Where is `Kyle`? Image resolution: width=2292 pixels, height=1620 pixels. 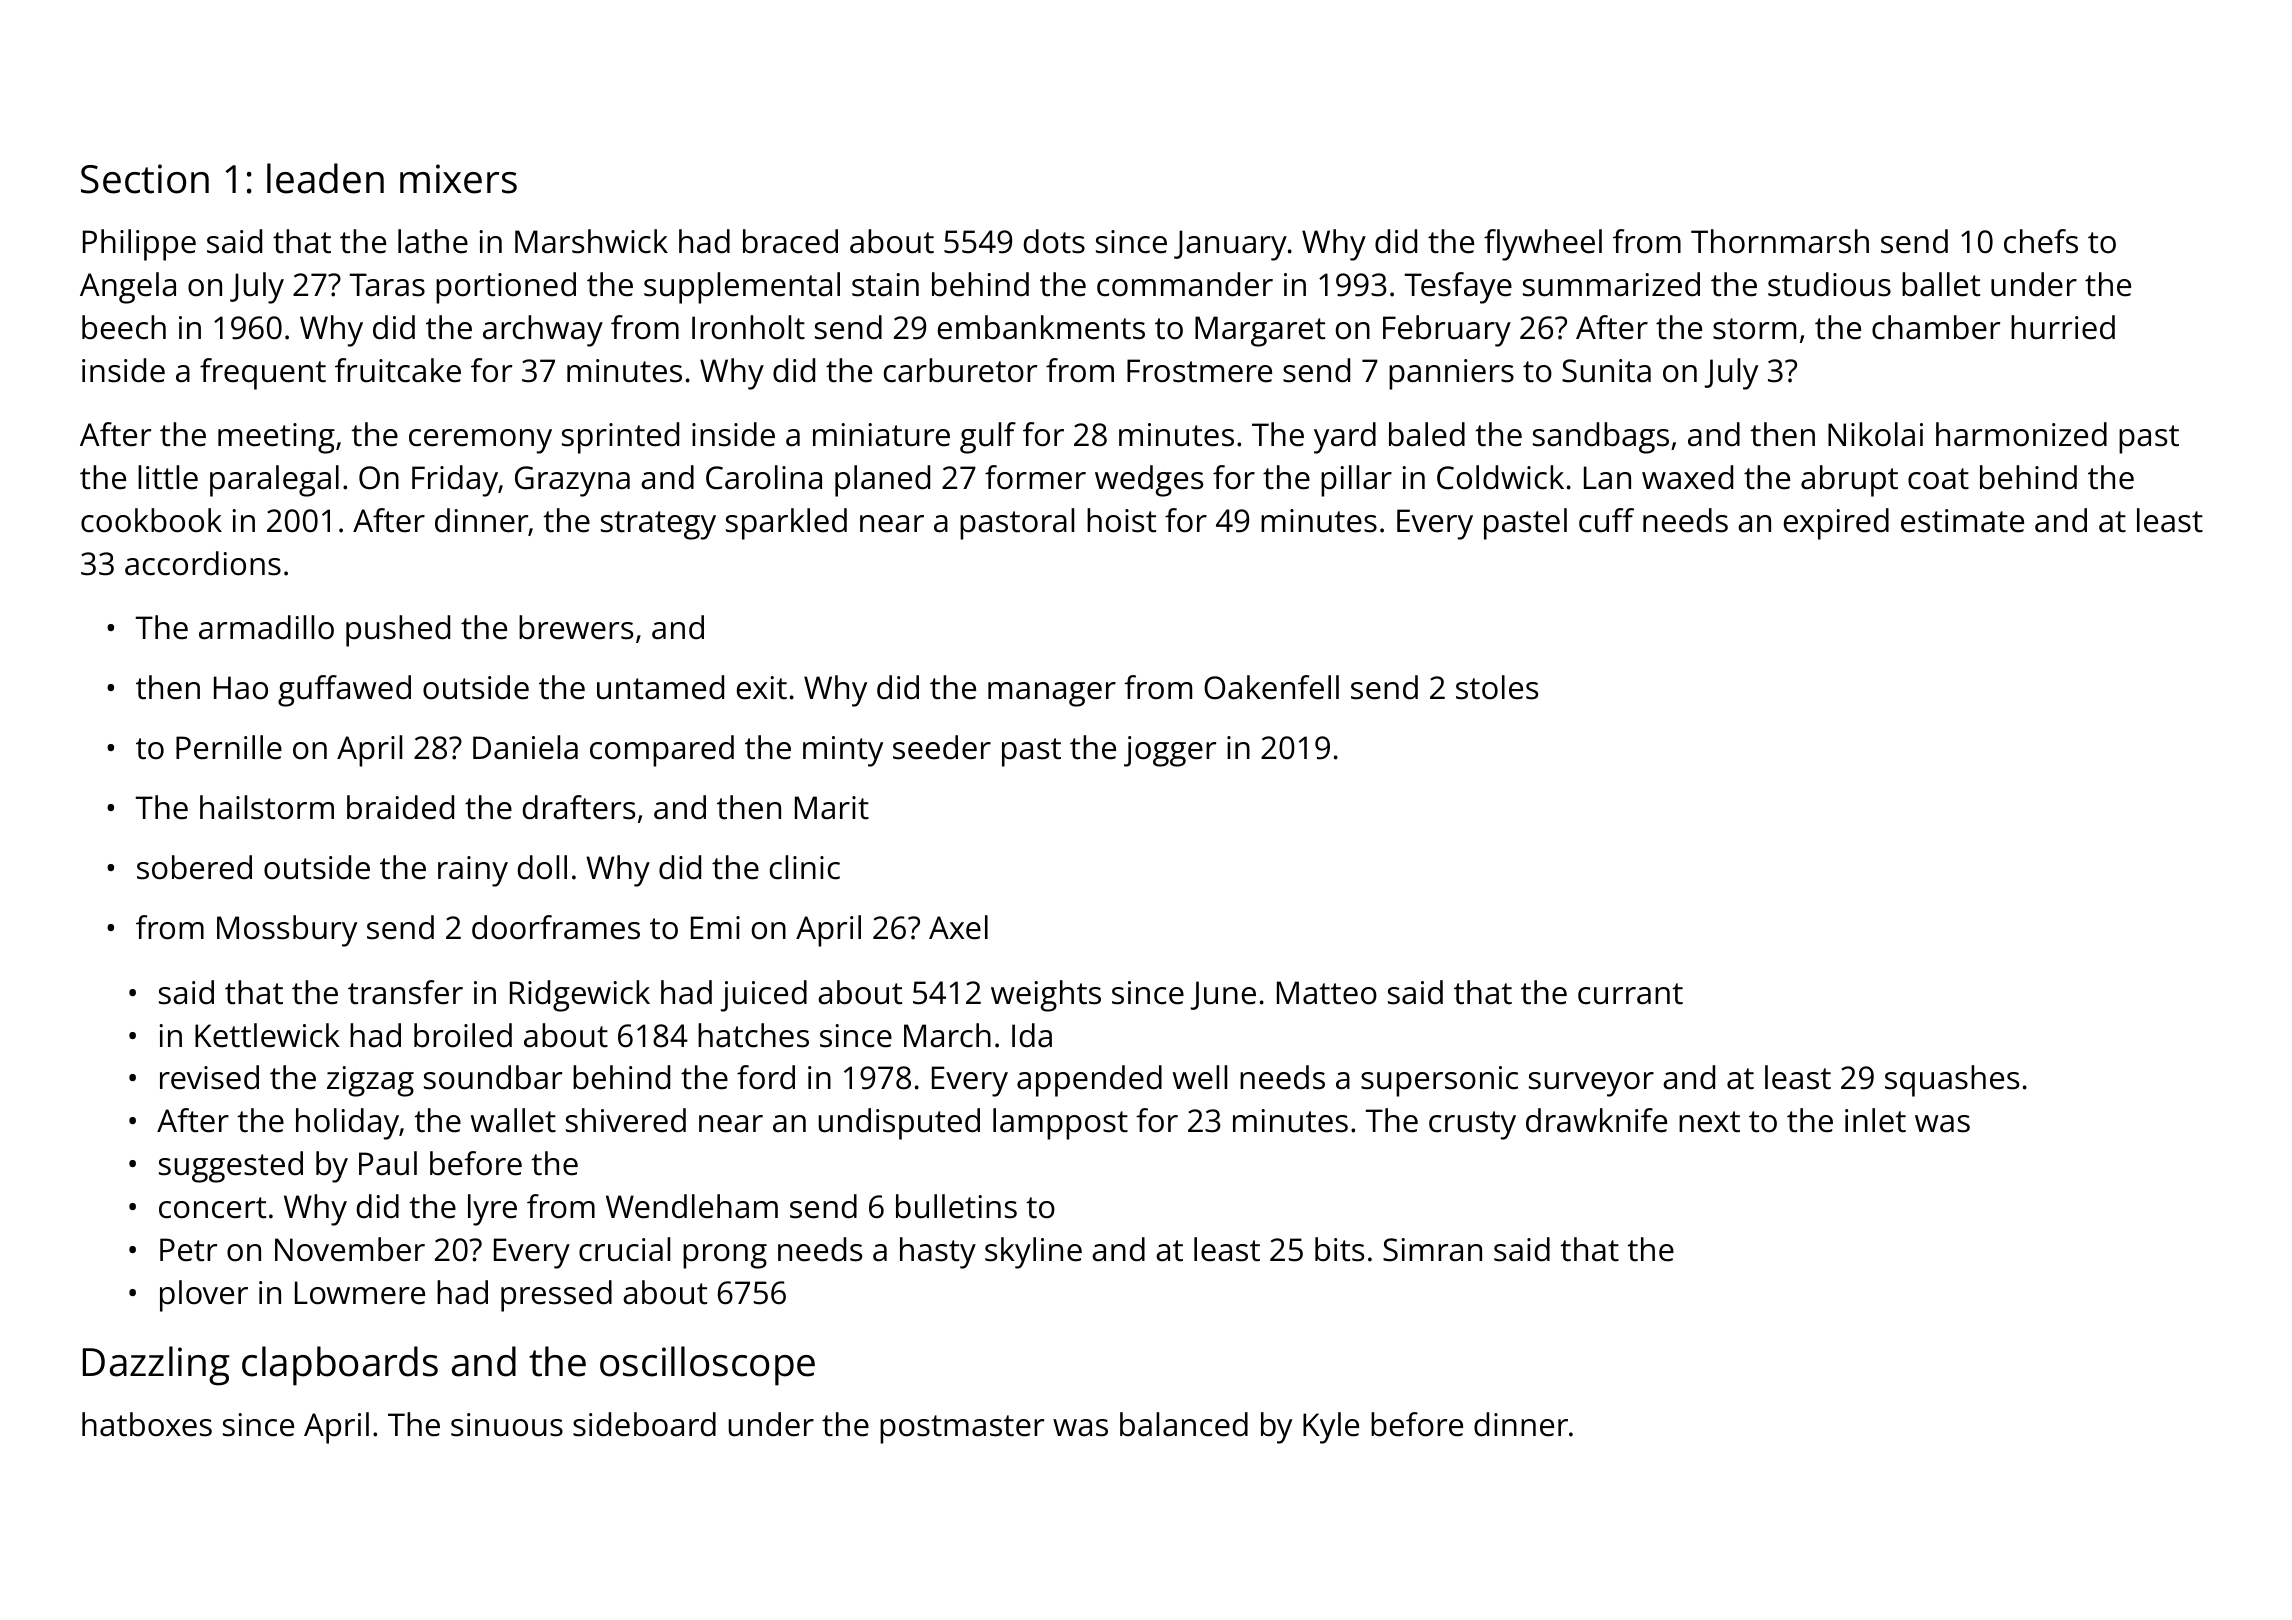 Kyle is located at coordinates (1331, 1428).
